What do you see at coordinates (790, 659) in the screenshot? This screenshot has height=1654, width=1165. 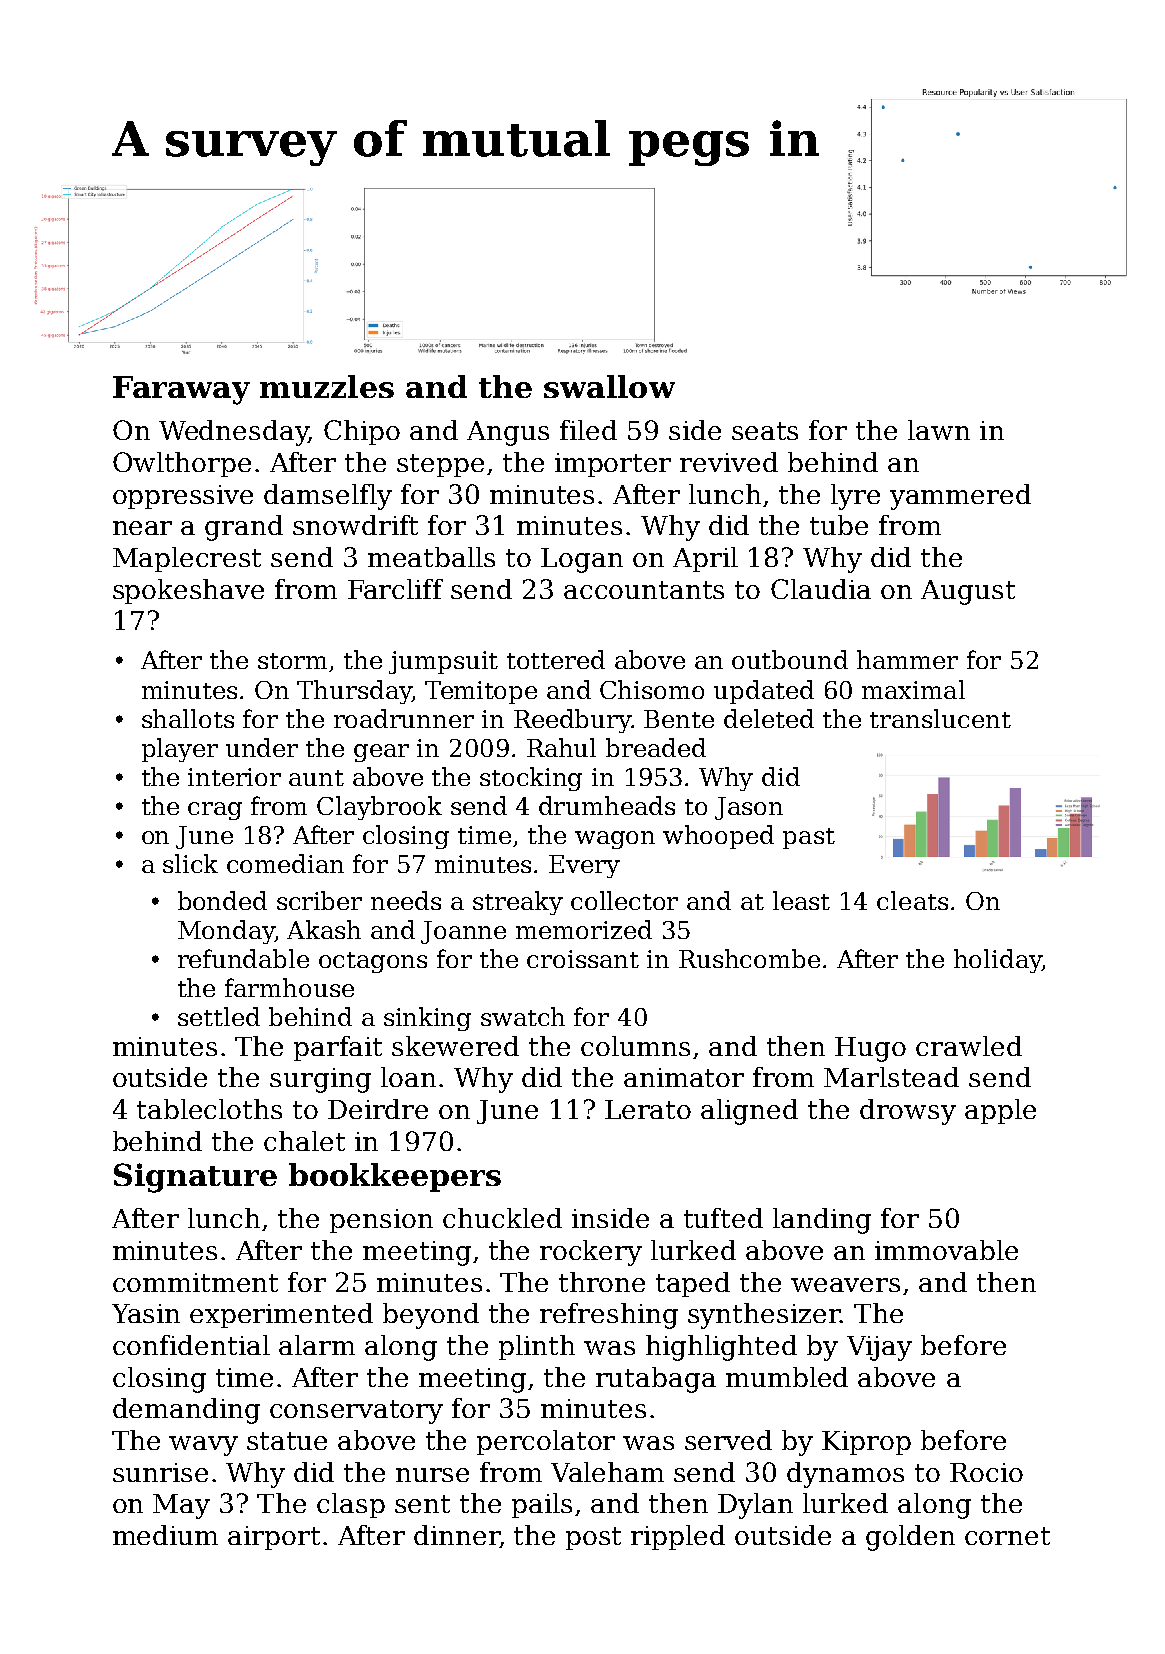 I see `outbound` at bounding box center [790, 659].
